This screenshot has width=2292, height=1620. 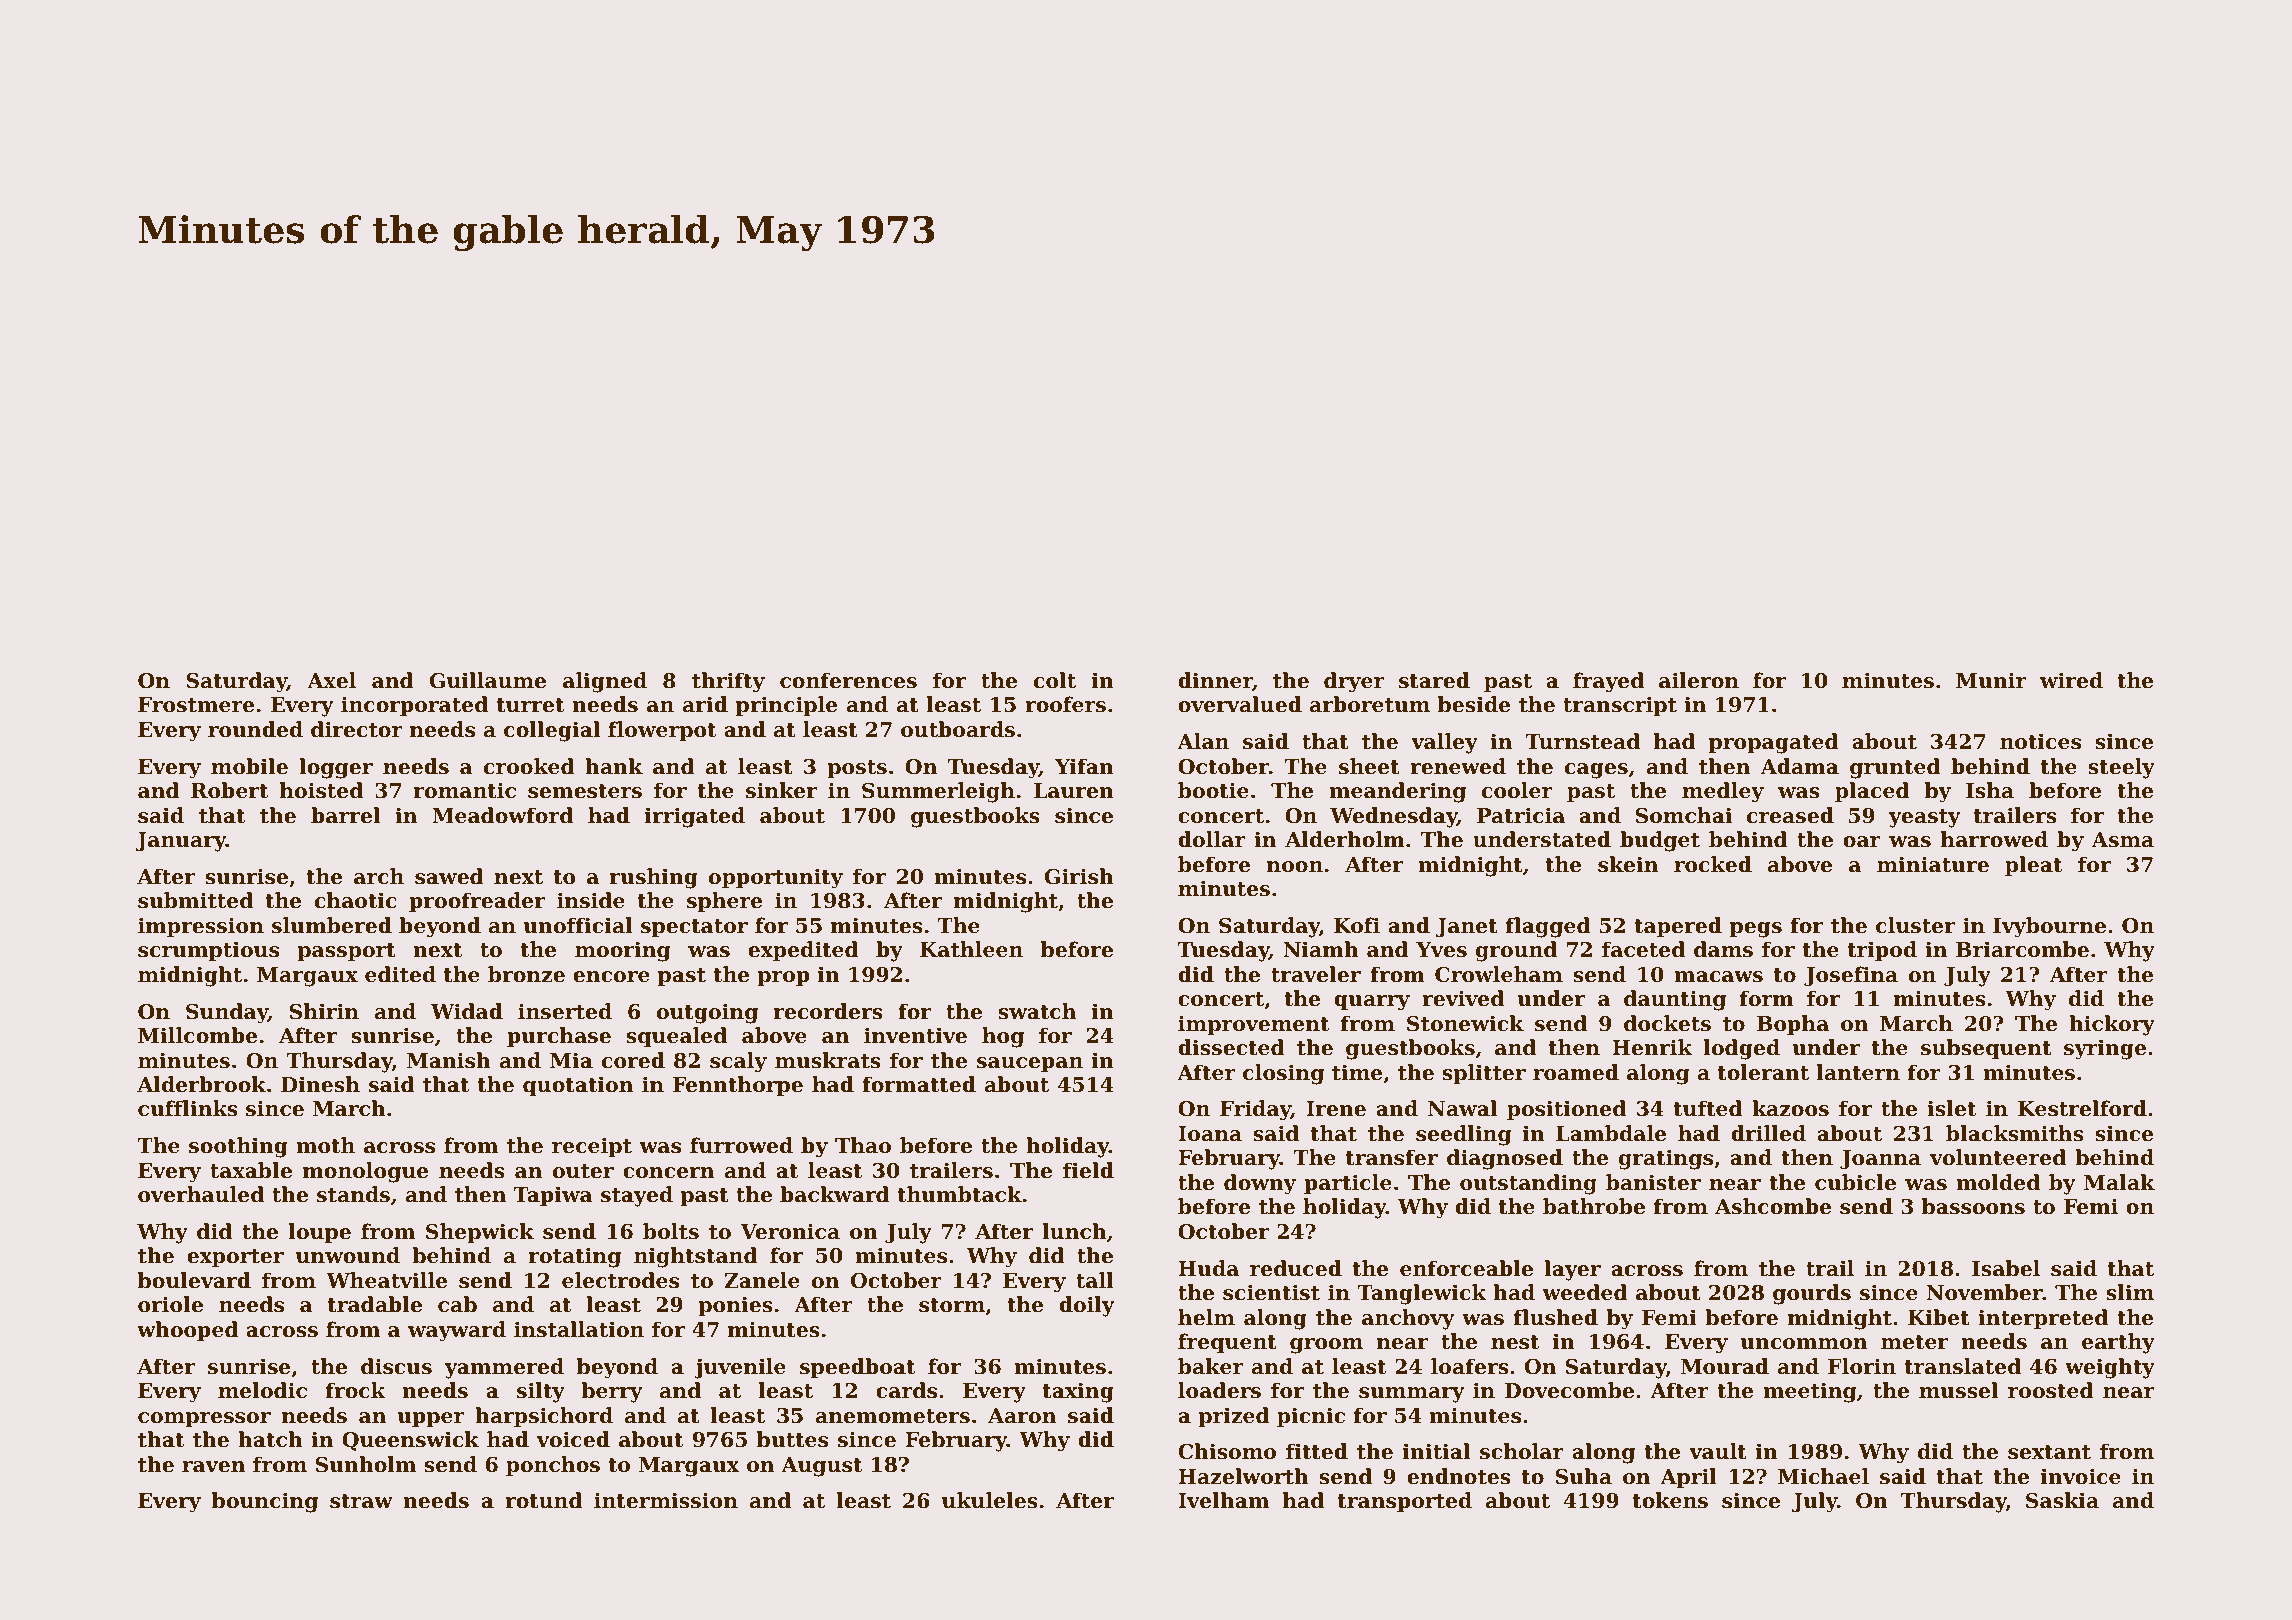 I want to click on dinner, so click(x=1215, y=681).
